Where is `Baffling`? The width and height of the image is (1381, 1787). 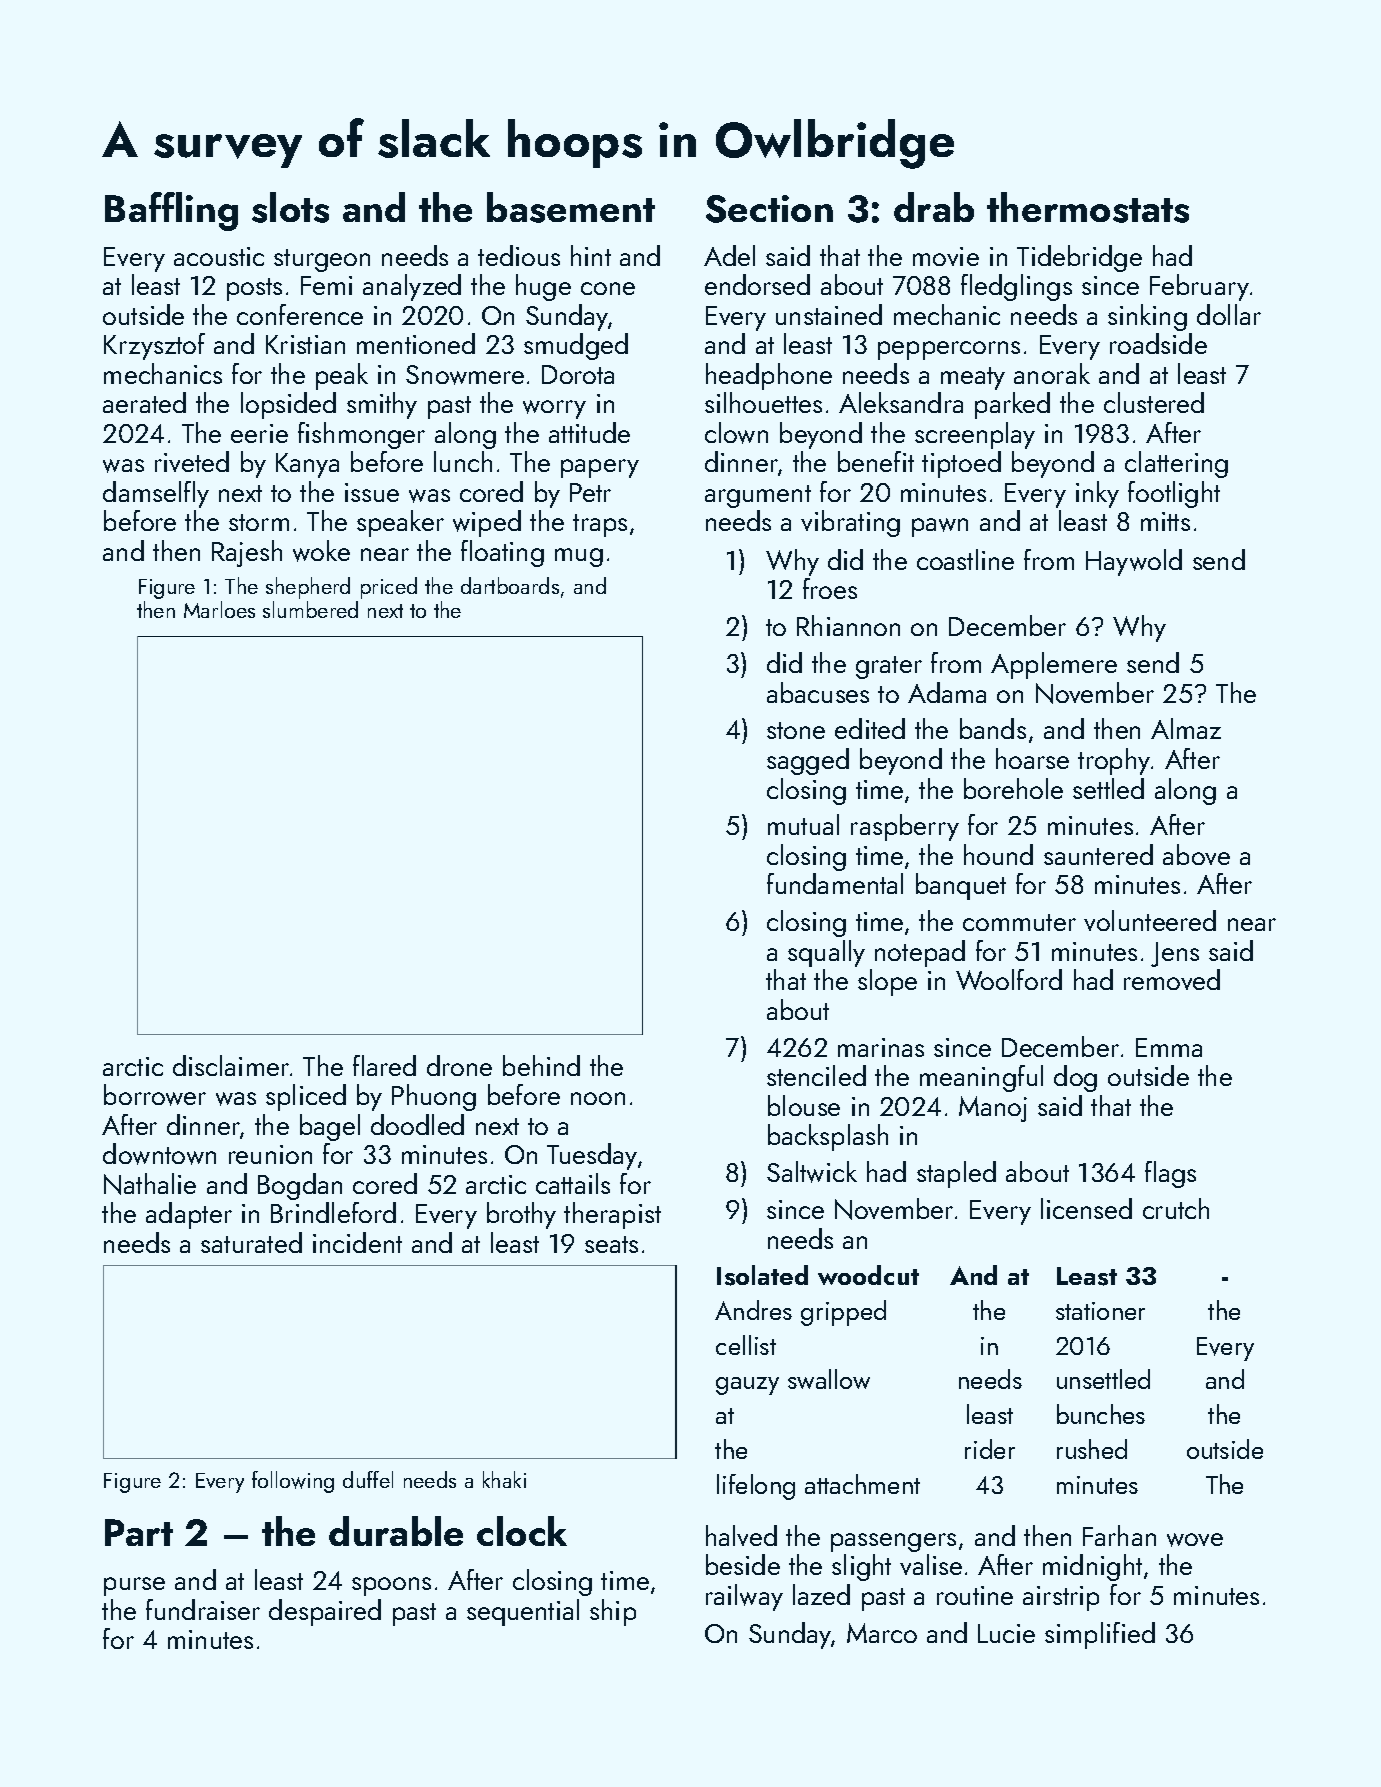 Baffling is located at coordinates (171, 211).
